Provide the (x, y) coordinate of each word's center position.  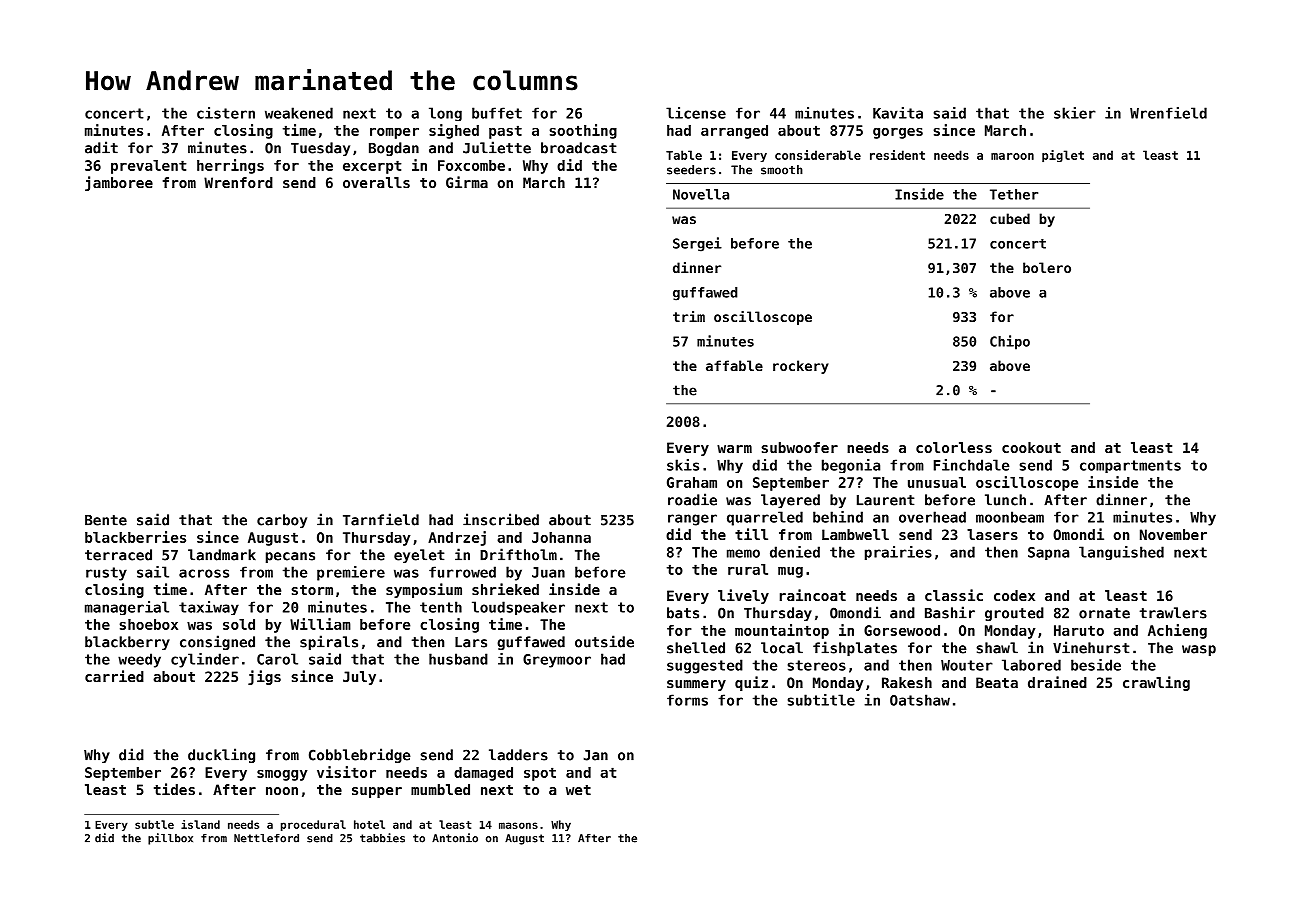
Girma (467, 182)
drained (1057, 682)
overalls (376, 182)
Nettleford (266, 838)
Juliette (497, 147)
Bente (106, 520)
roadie (692, 499)
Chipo (1010, 342)
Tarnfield (381, 519)
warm (734, 449)
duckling (221, 755)
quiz (751, 683)
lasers (992, 534)
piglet (1063, 156)
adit (101, 147)
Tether (1014, 194)
